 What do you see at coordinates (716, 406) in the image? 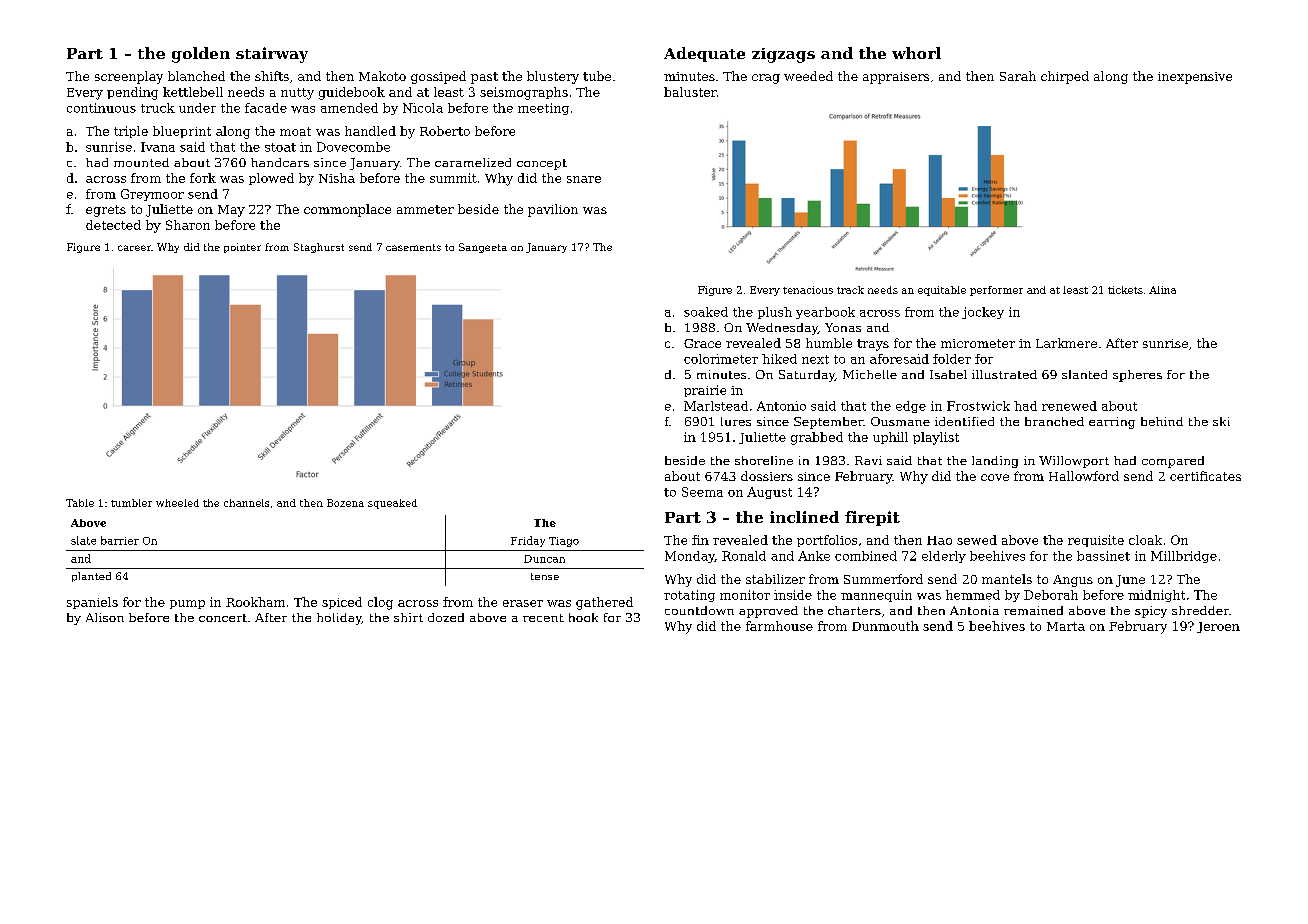
I see `Marlstead` at bounding box center [716, 406].
